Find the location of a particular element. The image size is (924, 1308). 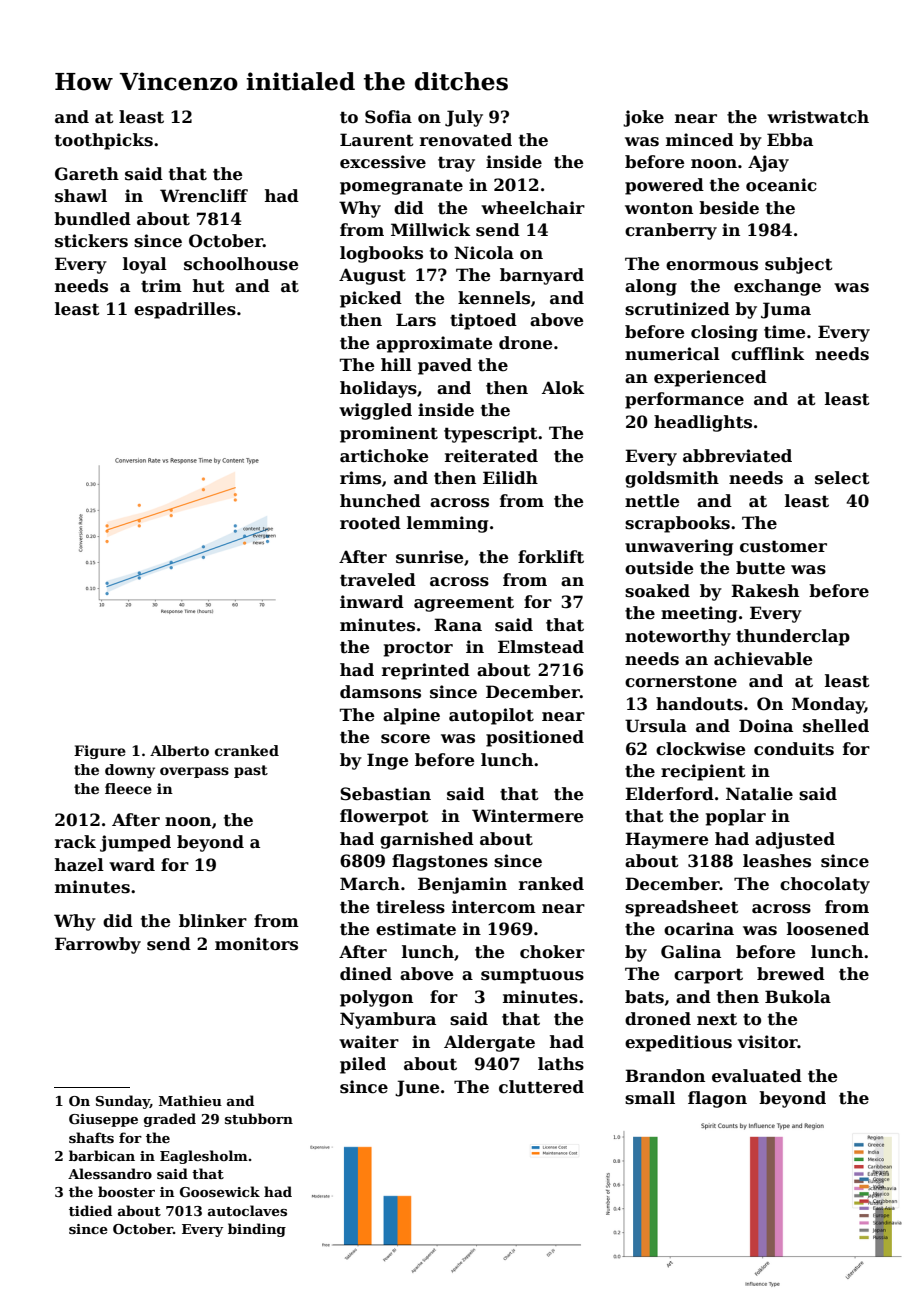

sumptuous is located at coordinates (532, 976).
